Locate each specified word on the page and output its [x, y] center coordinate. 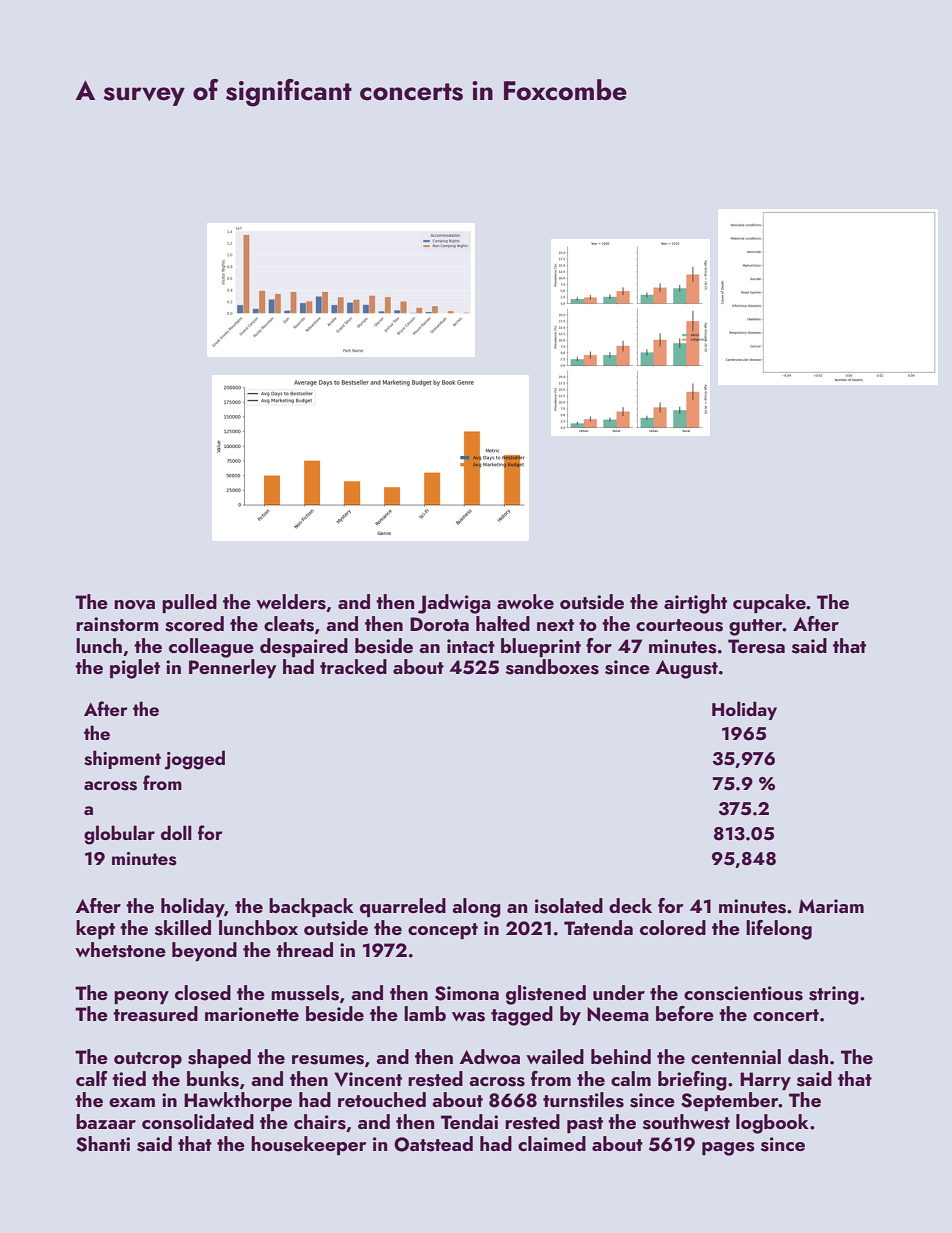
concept [443, 931]
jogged [194, 760]
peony [141, 997]
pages [728, 1149]
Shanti [103, 1144]
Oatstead [433, 1144]
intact [471, 646]
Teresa [756, 646]
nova [134, 605]
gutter [756, 627]
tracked [353, 666]
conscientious [743, 993]
